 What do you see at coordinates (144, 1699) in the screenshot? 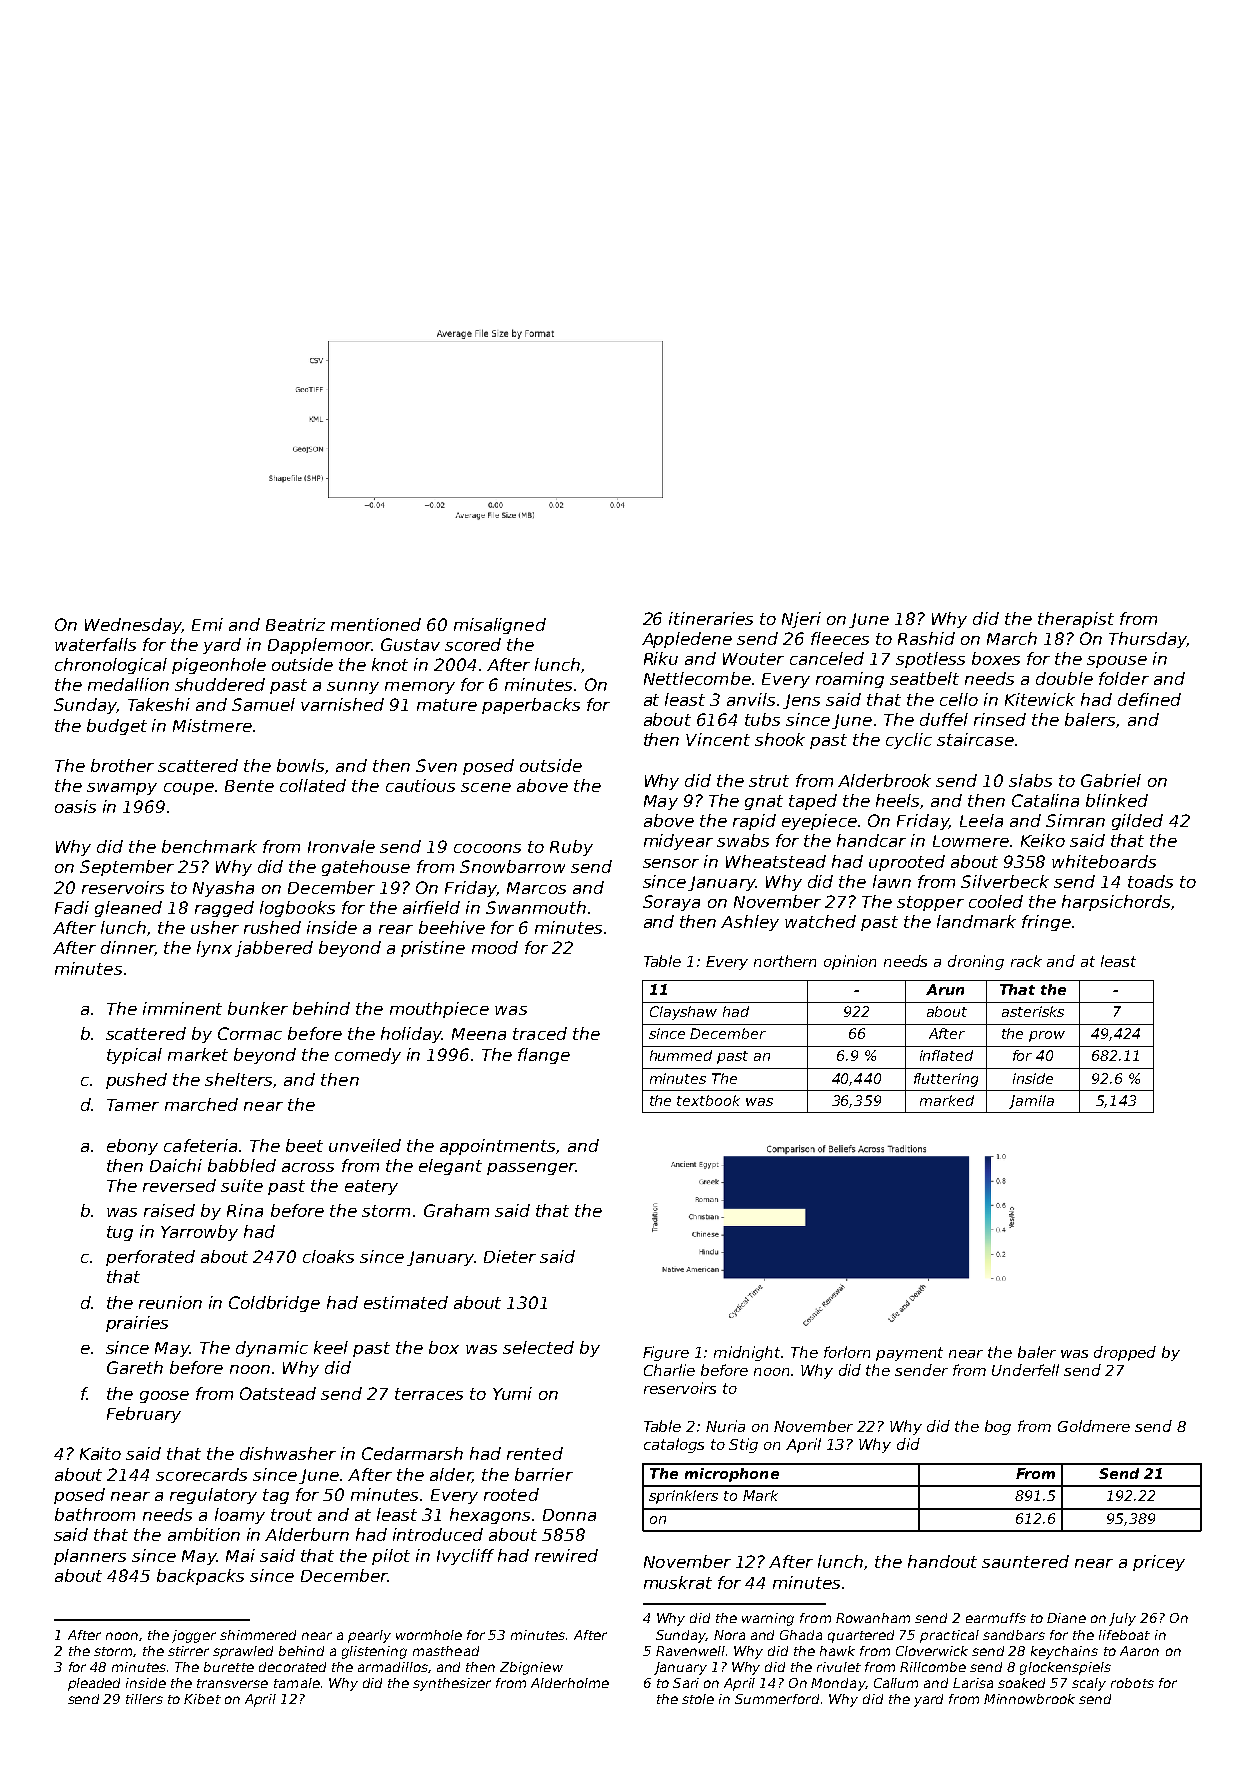
I see `tillers` at bounding box center [144, 1699].
